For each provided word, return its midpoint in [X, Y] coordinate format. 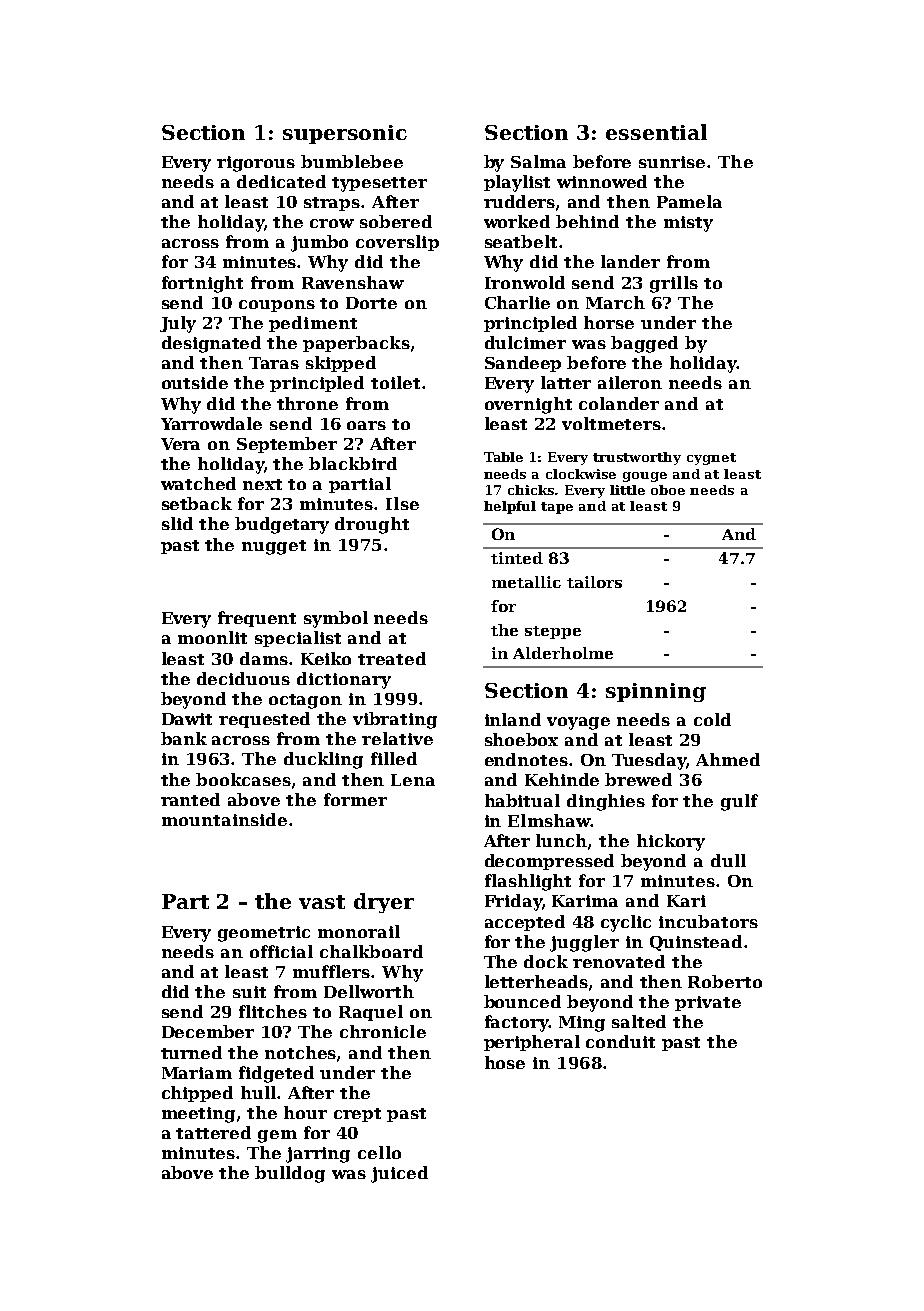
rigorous [256, 164]
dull [728, 860]
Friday [513, 902]
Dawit [187, 719]
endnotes [526, 759]
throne [307, 403]
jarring [318, 1155]
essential [656, 132]
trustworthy [637, 458]
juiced [399, 1174]
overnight [528, 405]
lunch [561, 840]
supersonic [345, 134]
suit [249, 992]
